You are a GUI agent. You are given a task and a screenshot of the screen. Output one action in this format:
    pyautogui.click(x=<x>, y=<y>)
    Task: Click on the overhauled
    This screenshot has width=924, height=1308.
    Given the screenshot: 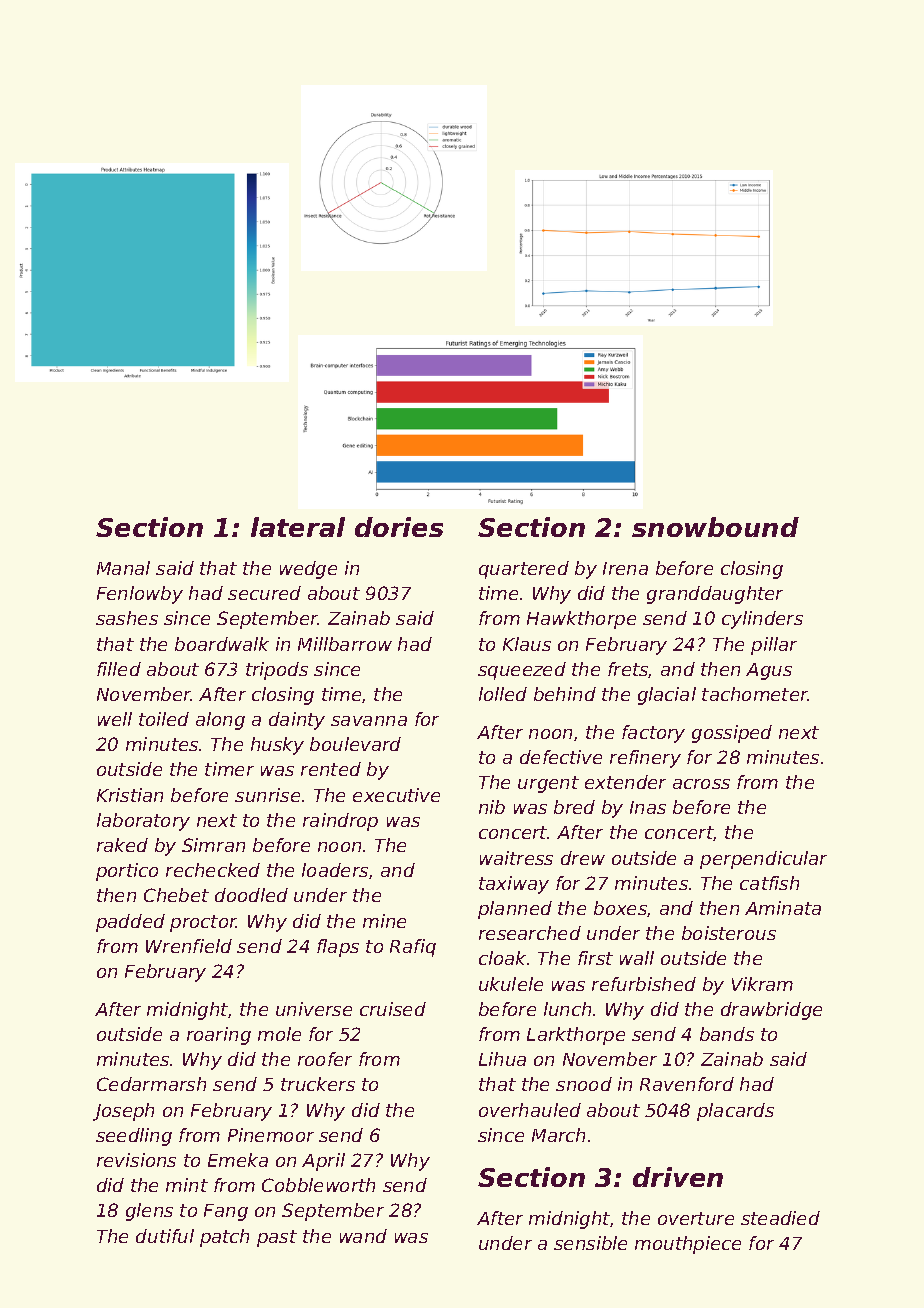 What is the action you would take?
    pyautogui.click(x=530, y=1110)
